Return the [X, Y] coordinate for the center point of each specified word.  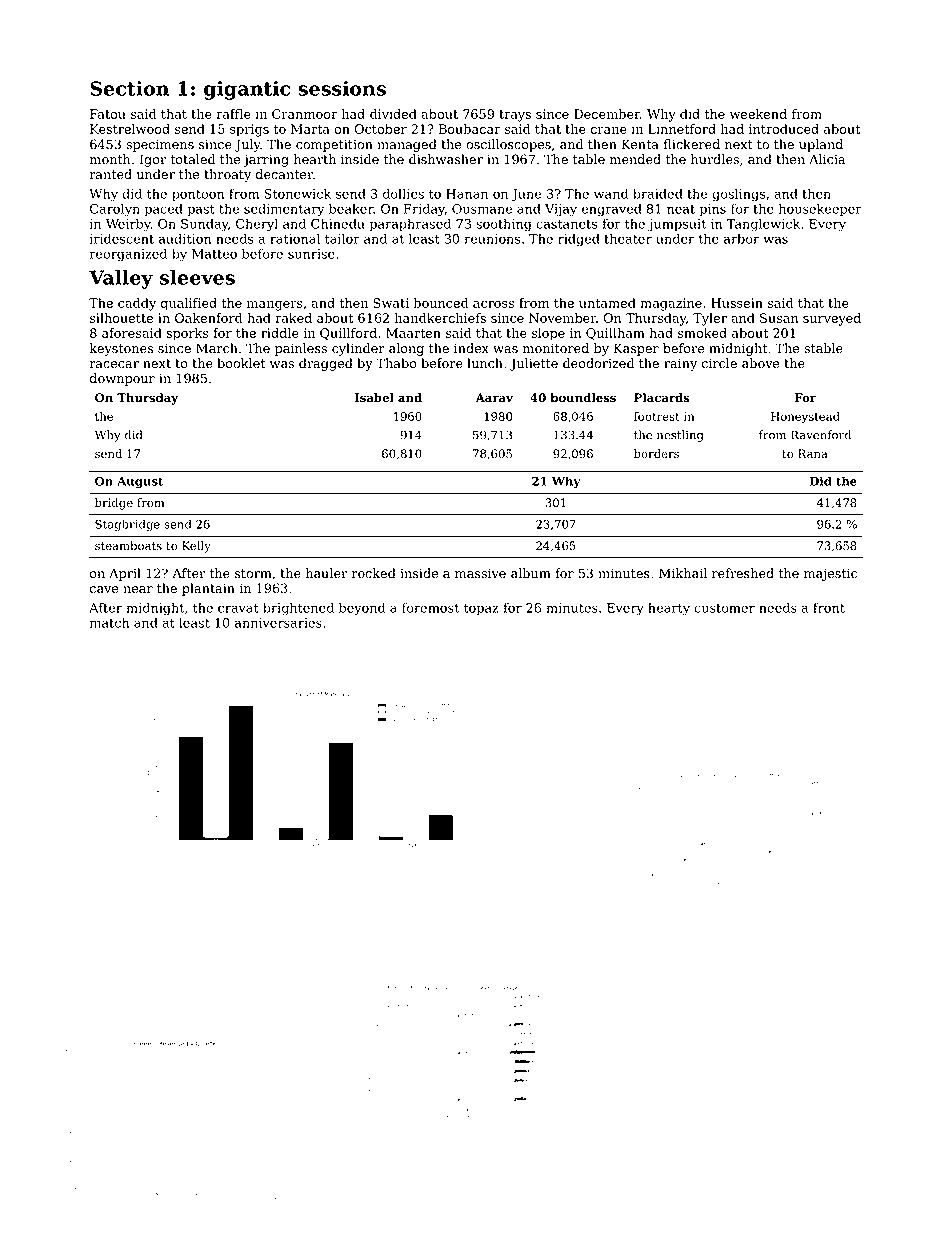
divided [393, 114]
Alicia [827, 159]
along [406, 349]
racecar [114, 365]
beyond [362, 609]
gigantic [247, 90]
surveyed [832, 319]
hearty [669, 609]
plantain [208, 589]
